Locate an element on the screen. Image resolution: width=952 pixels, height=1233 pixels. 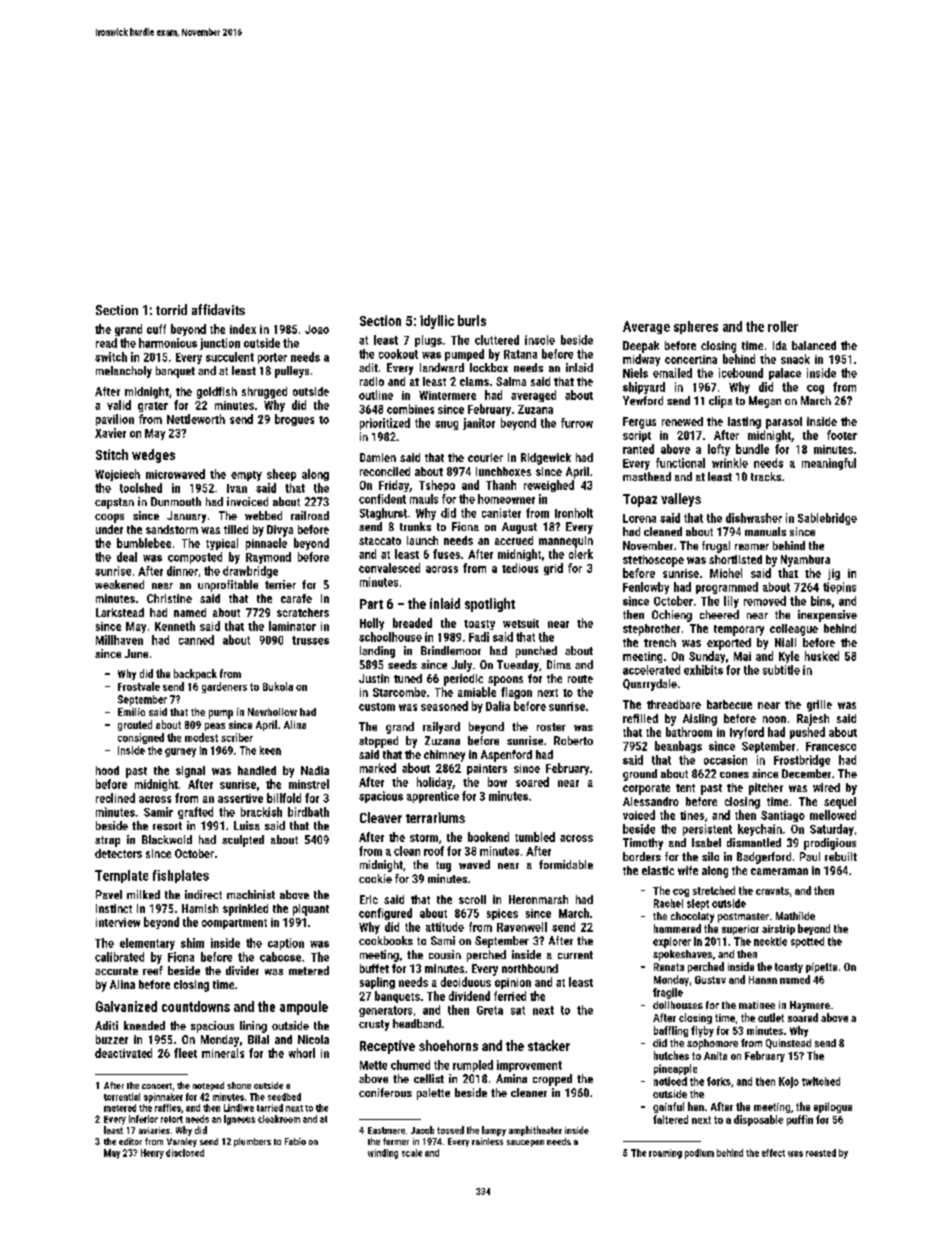
seeds is located at coordinates (402, 664).
